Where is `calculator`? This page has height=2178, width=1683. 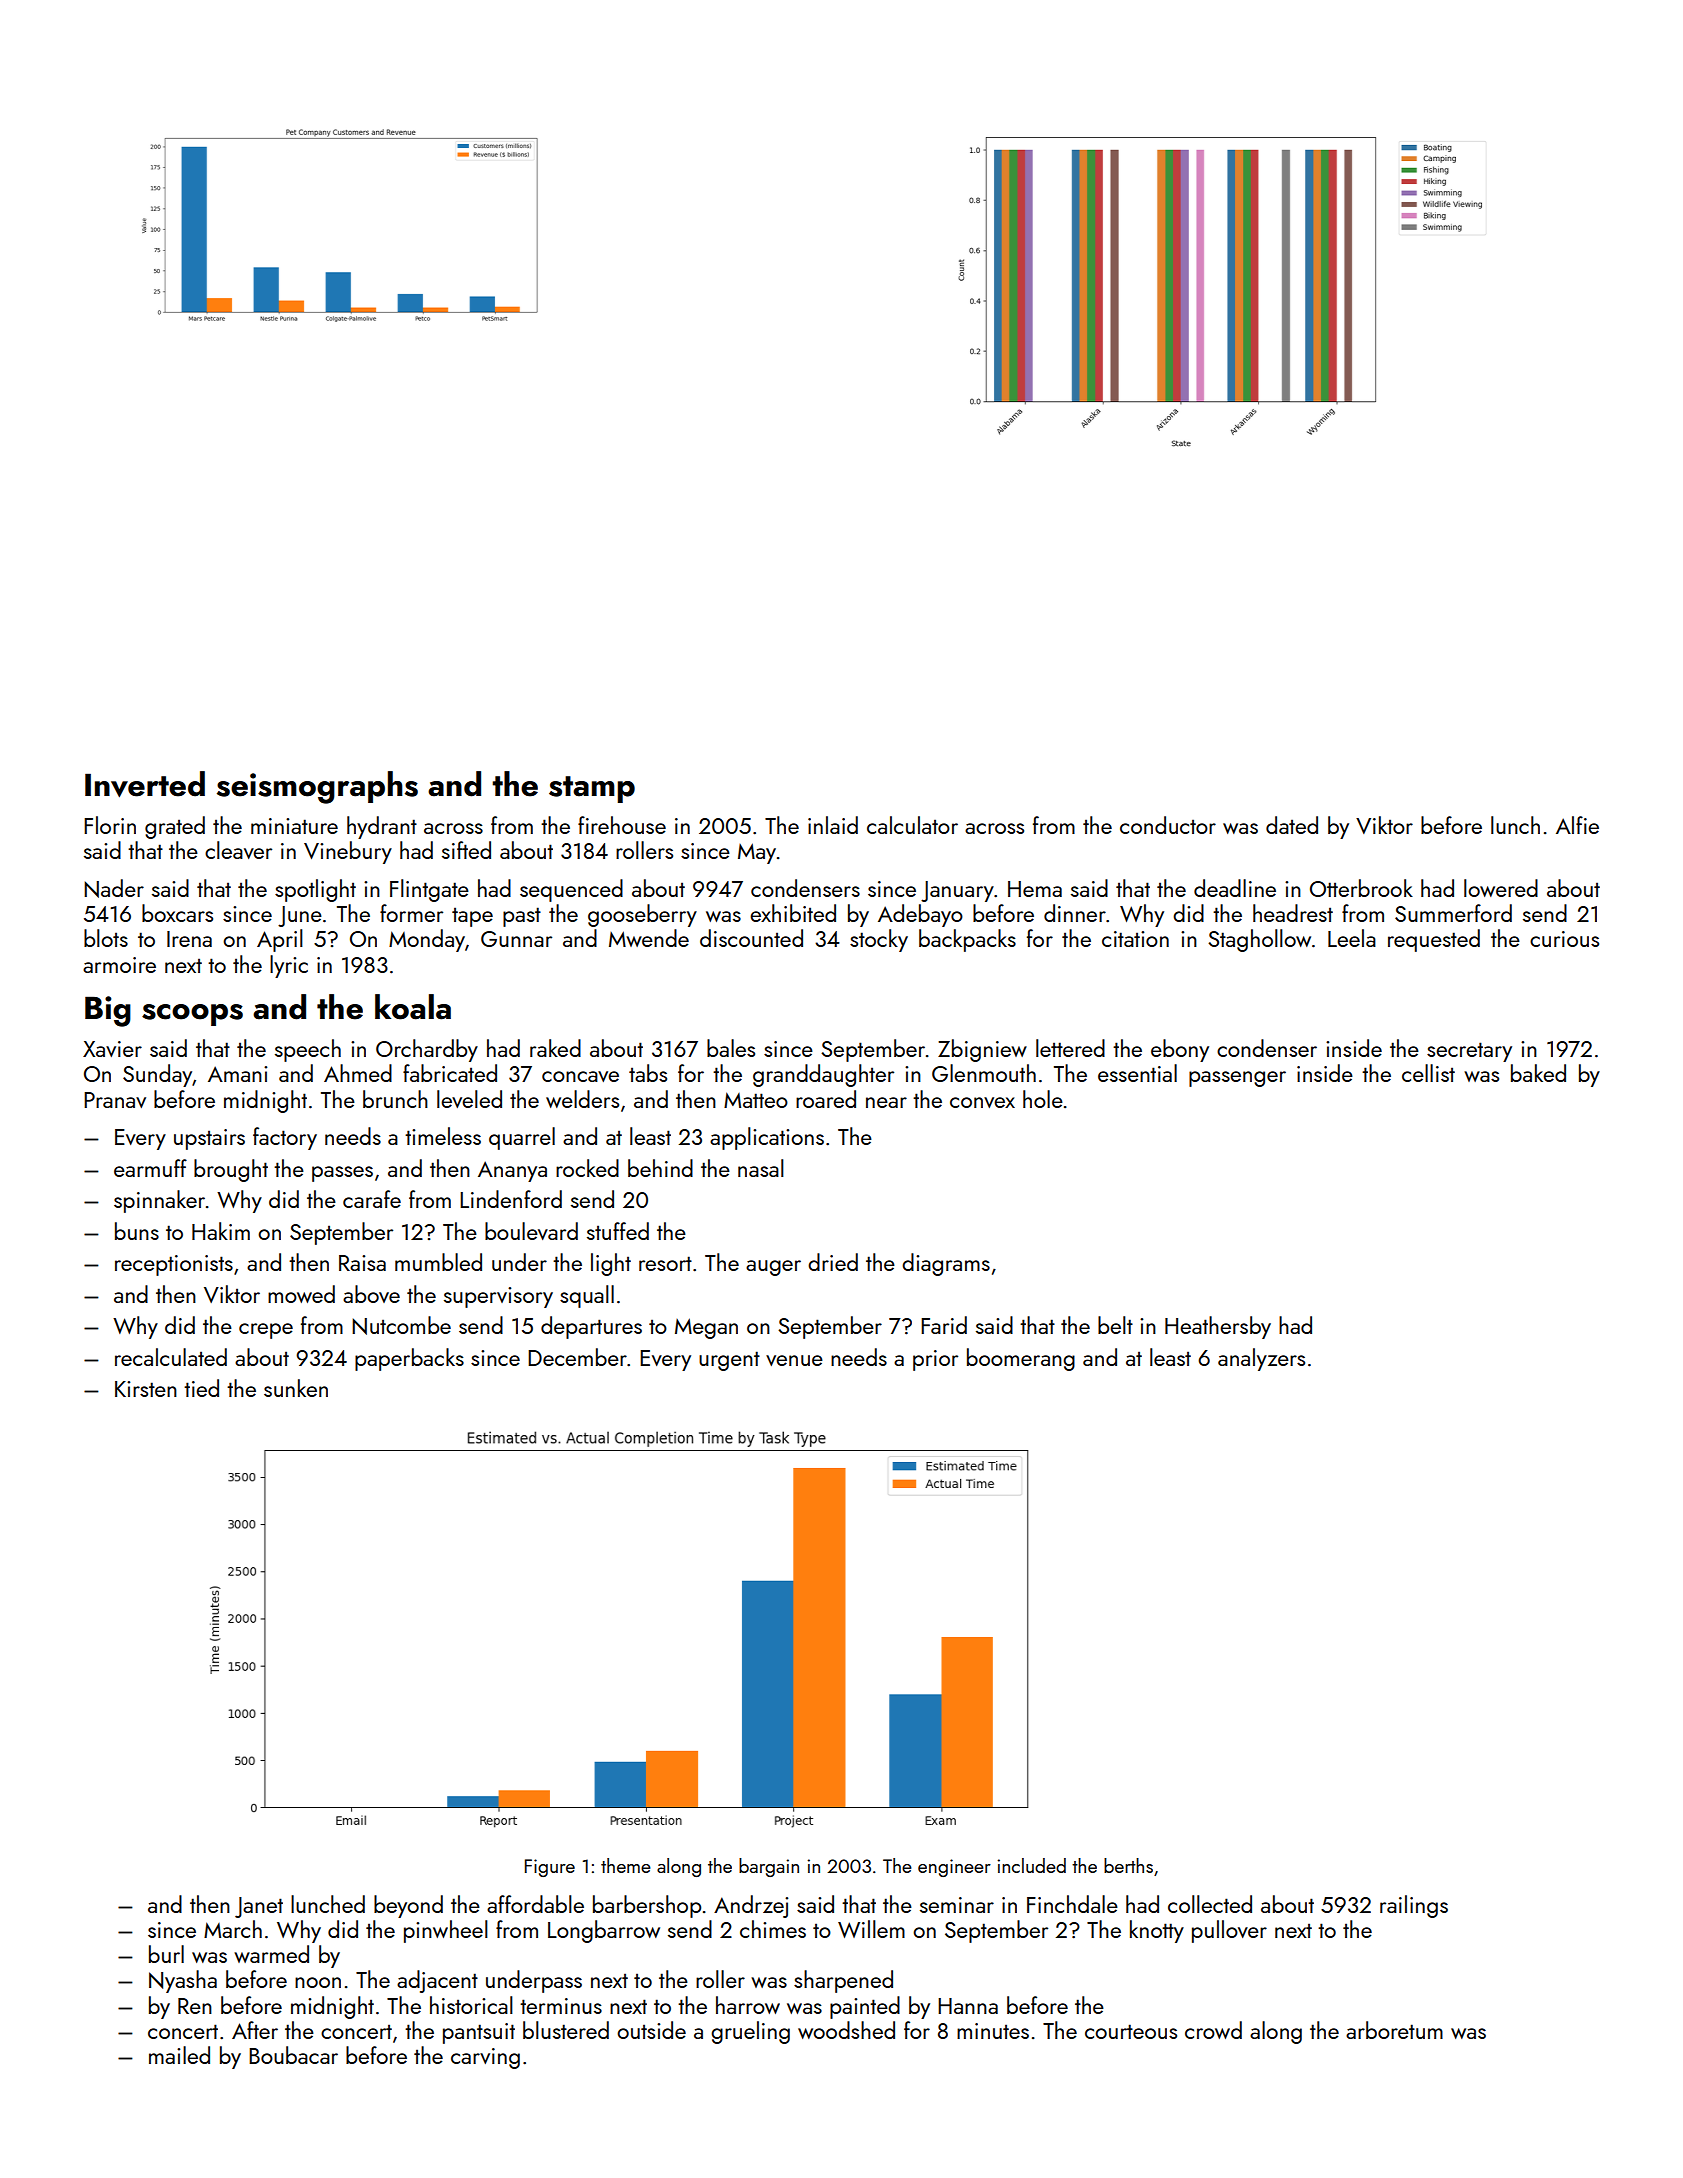 calculator is located at coordinates (912, 825).
